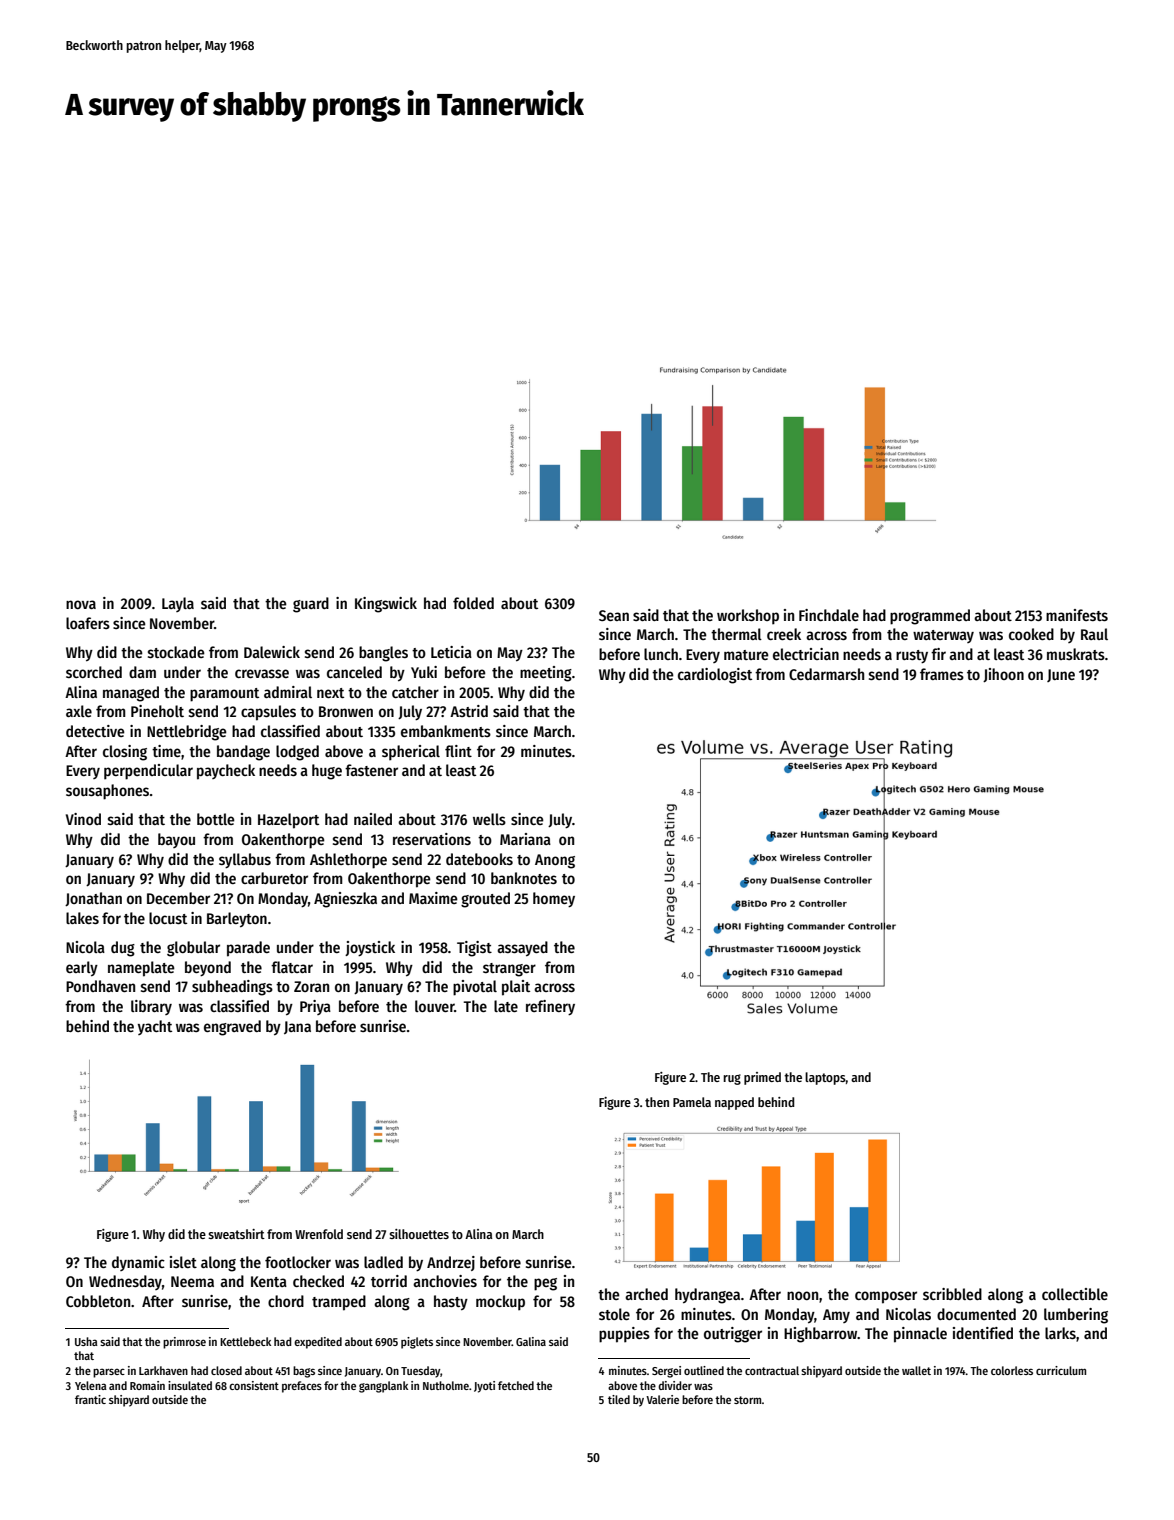  Describe the element at coordinates (524, 878) in the screenshot. I see `banknotes` at that location.
